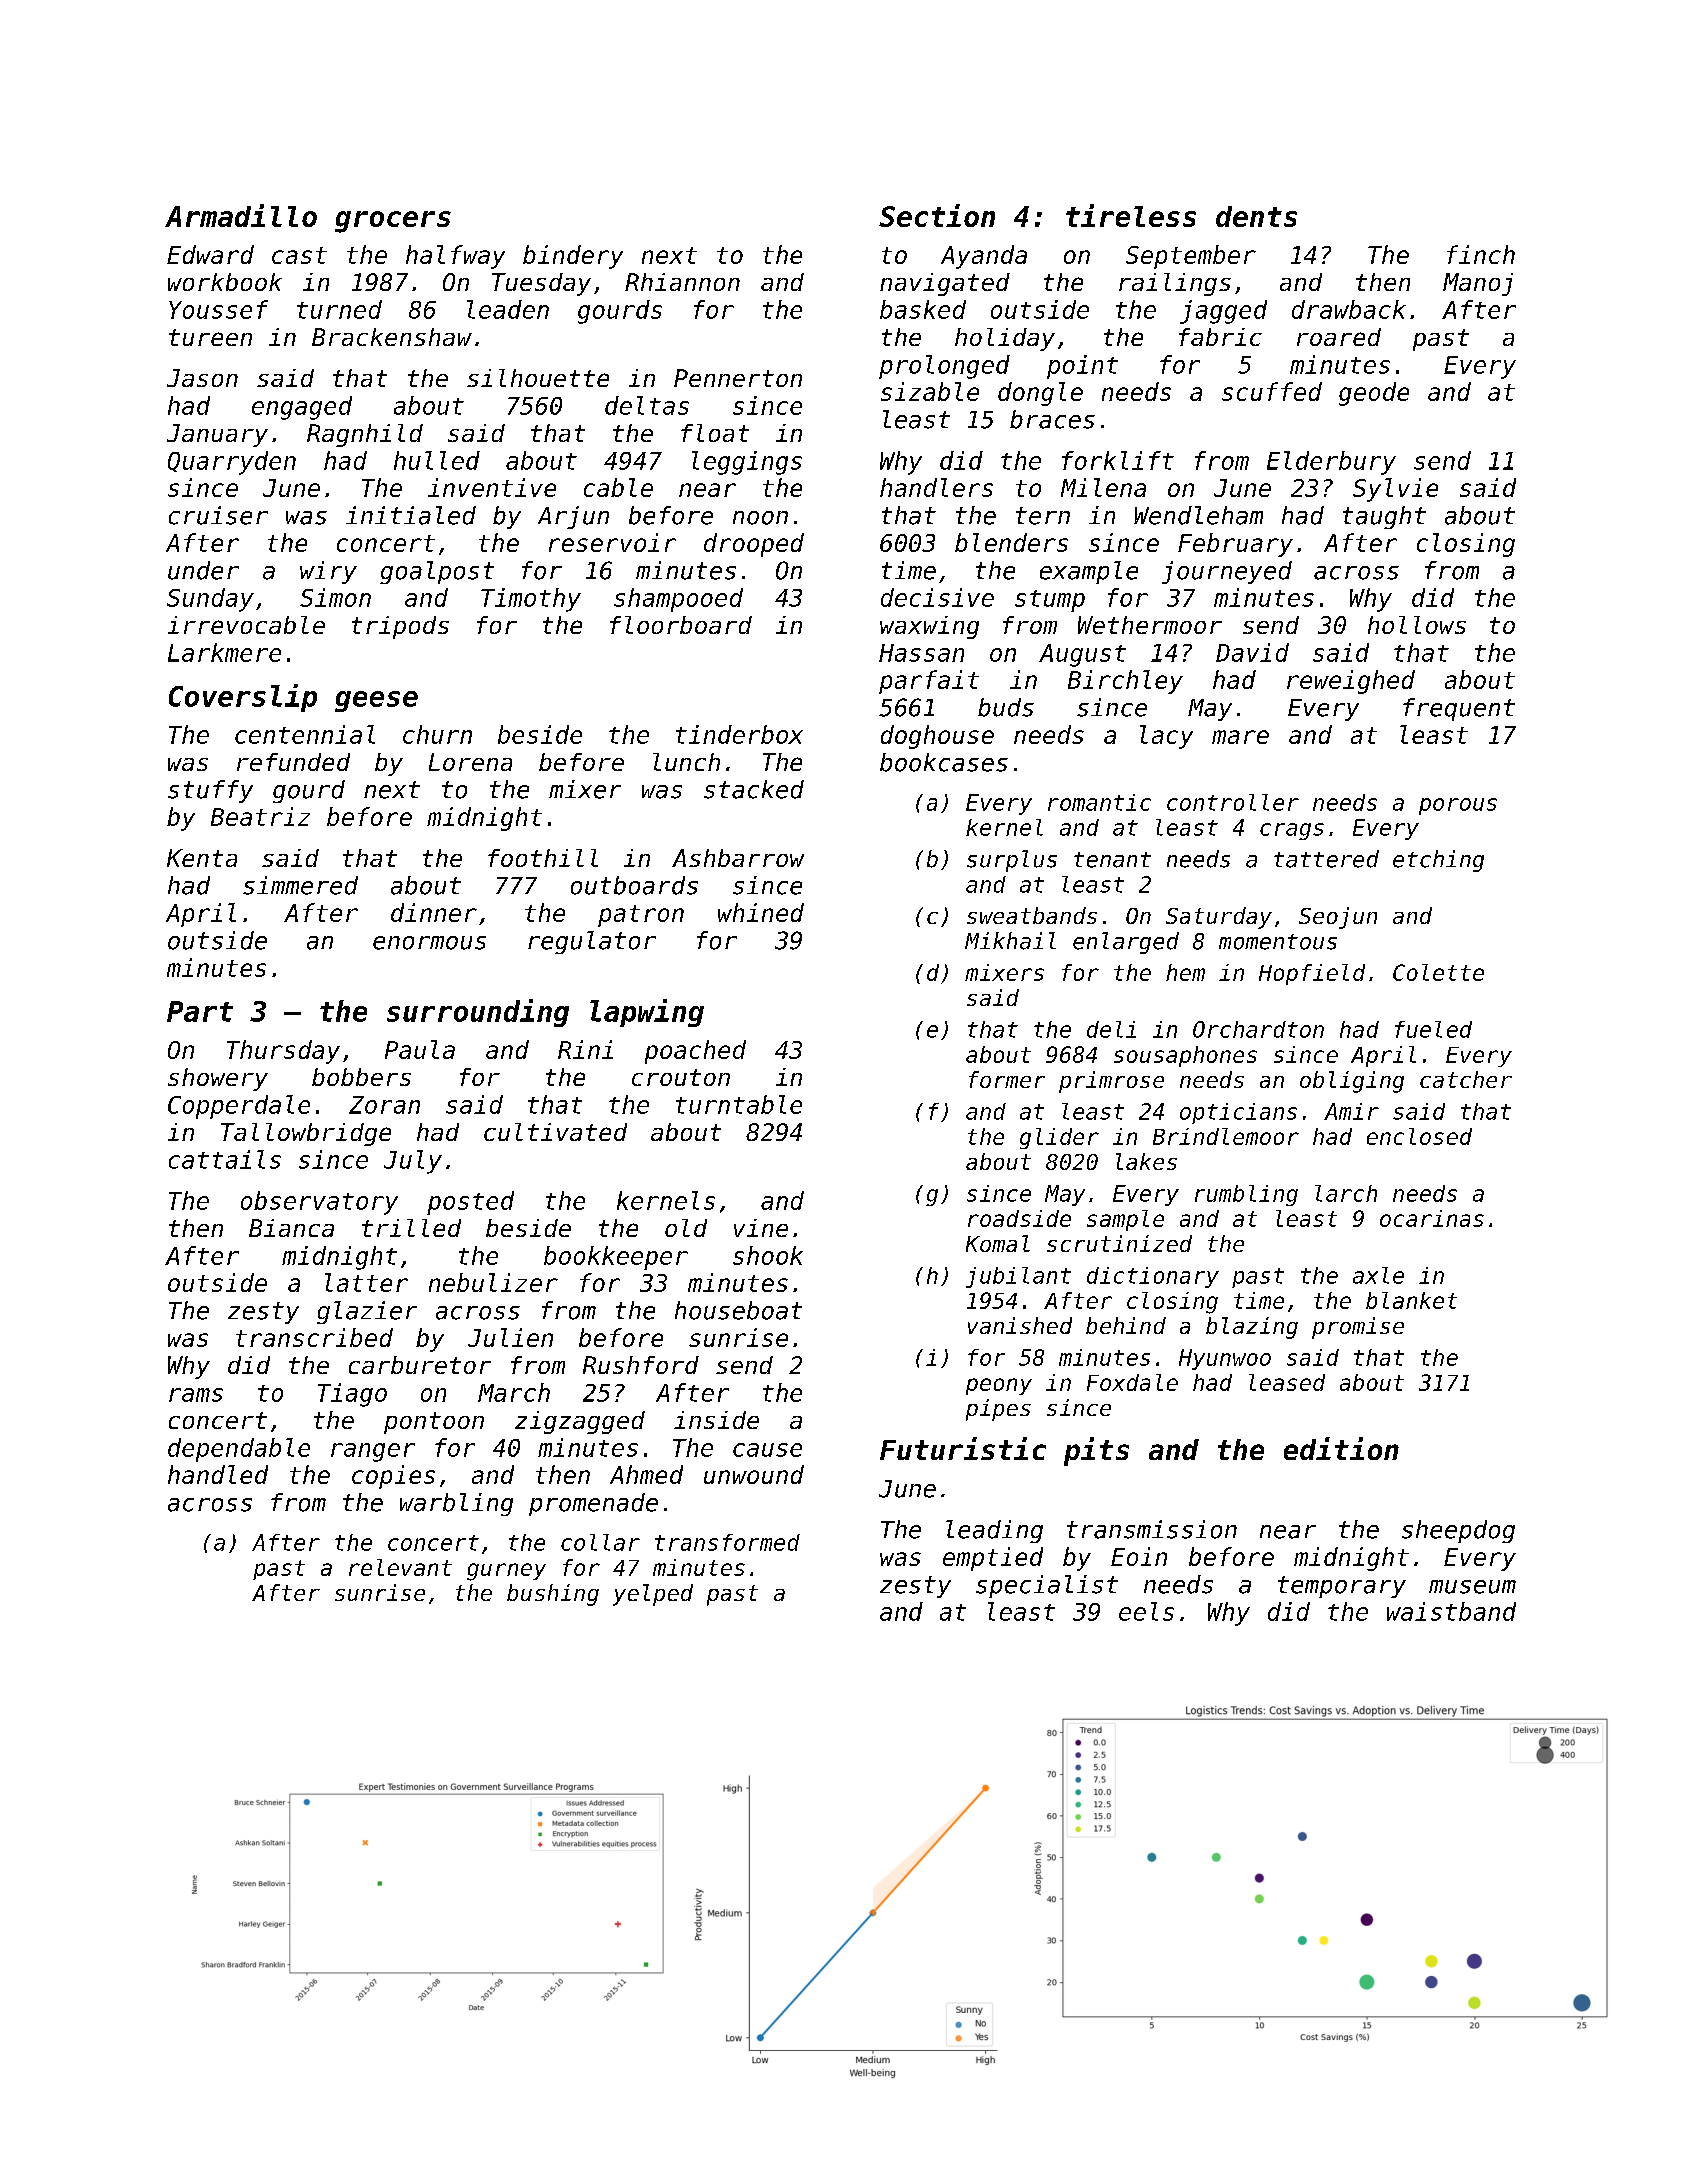 Image resolution: width=1683 pixels, height=2178 pixels. I want to click on yelped, so click(653, 1595).
